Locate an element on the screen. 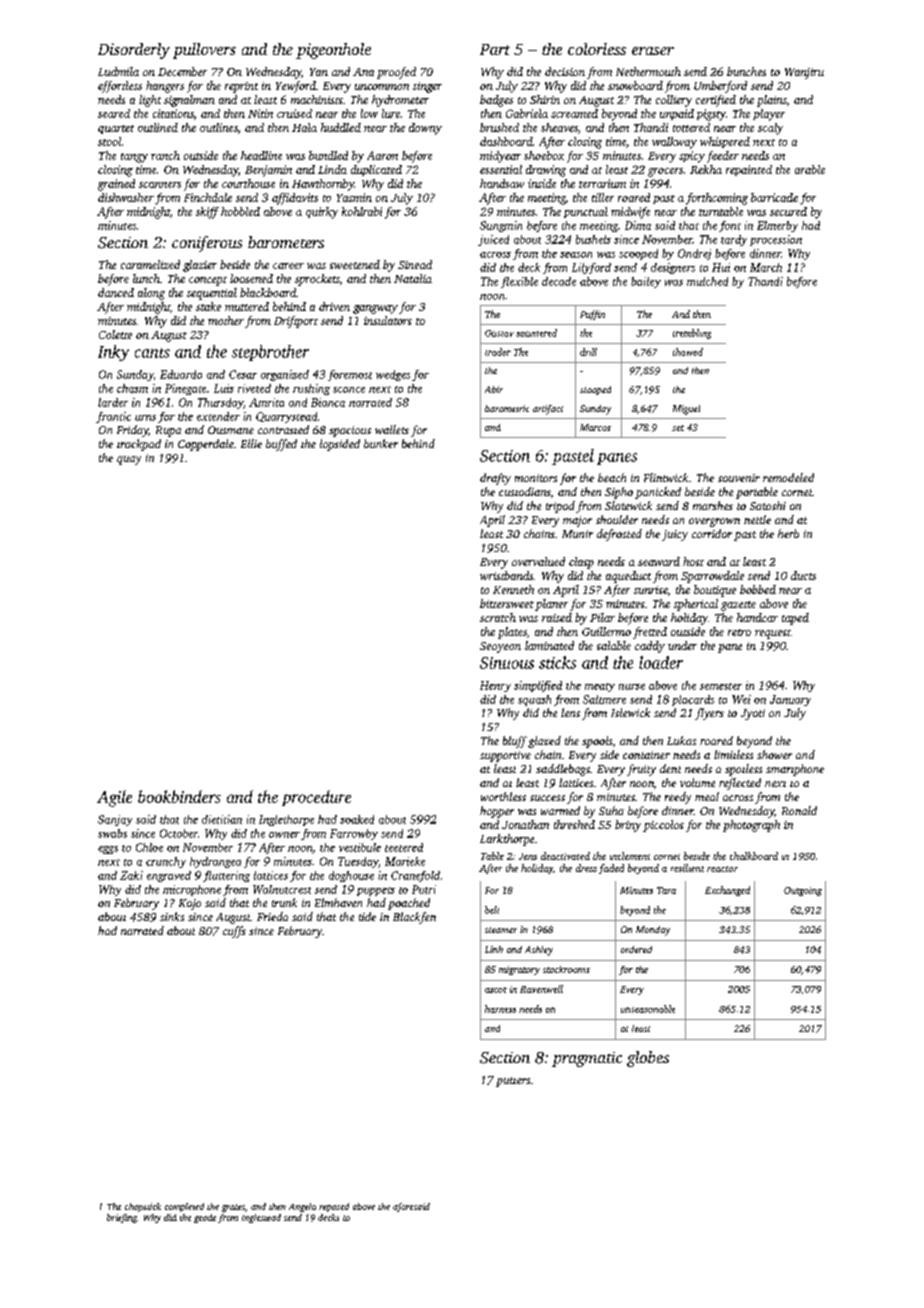  procedure is located at coordinates (316, 798).
